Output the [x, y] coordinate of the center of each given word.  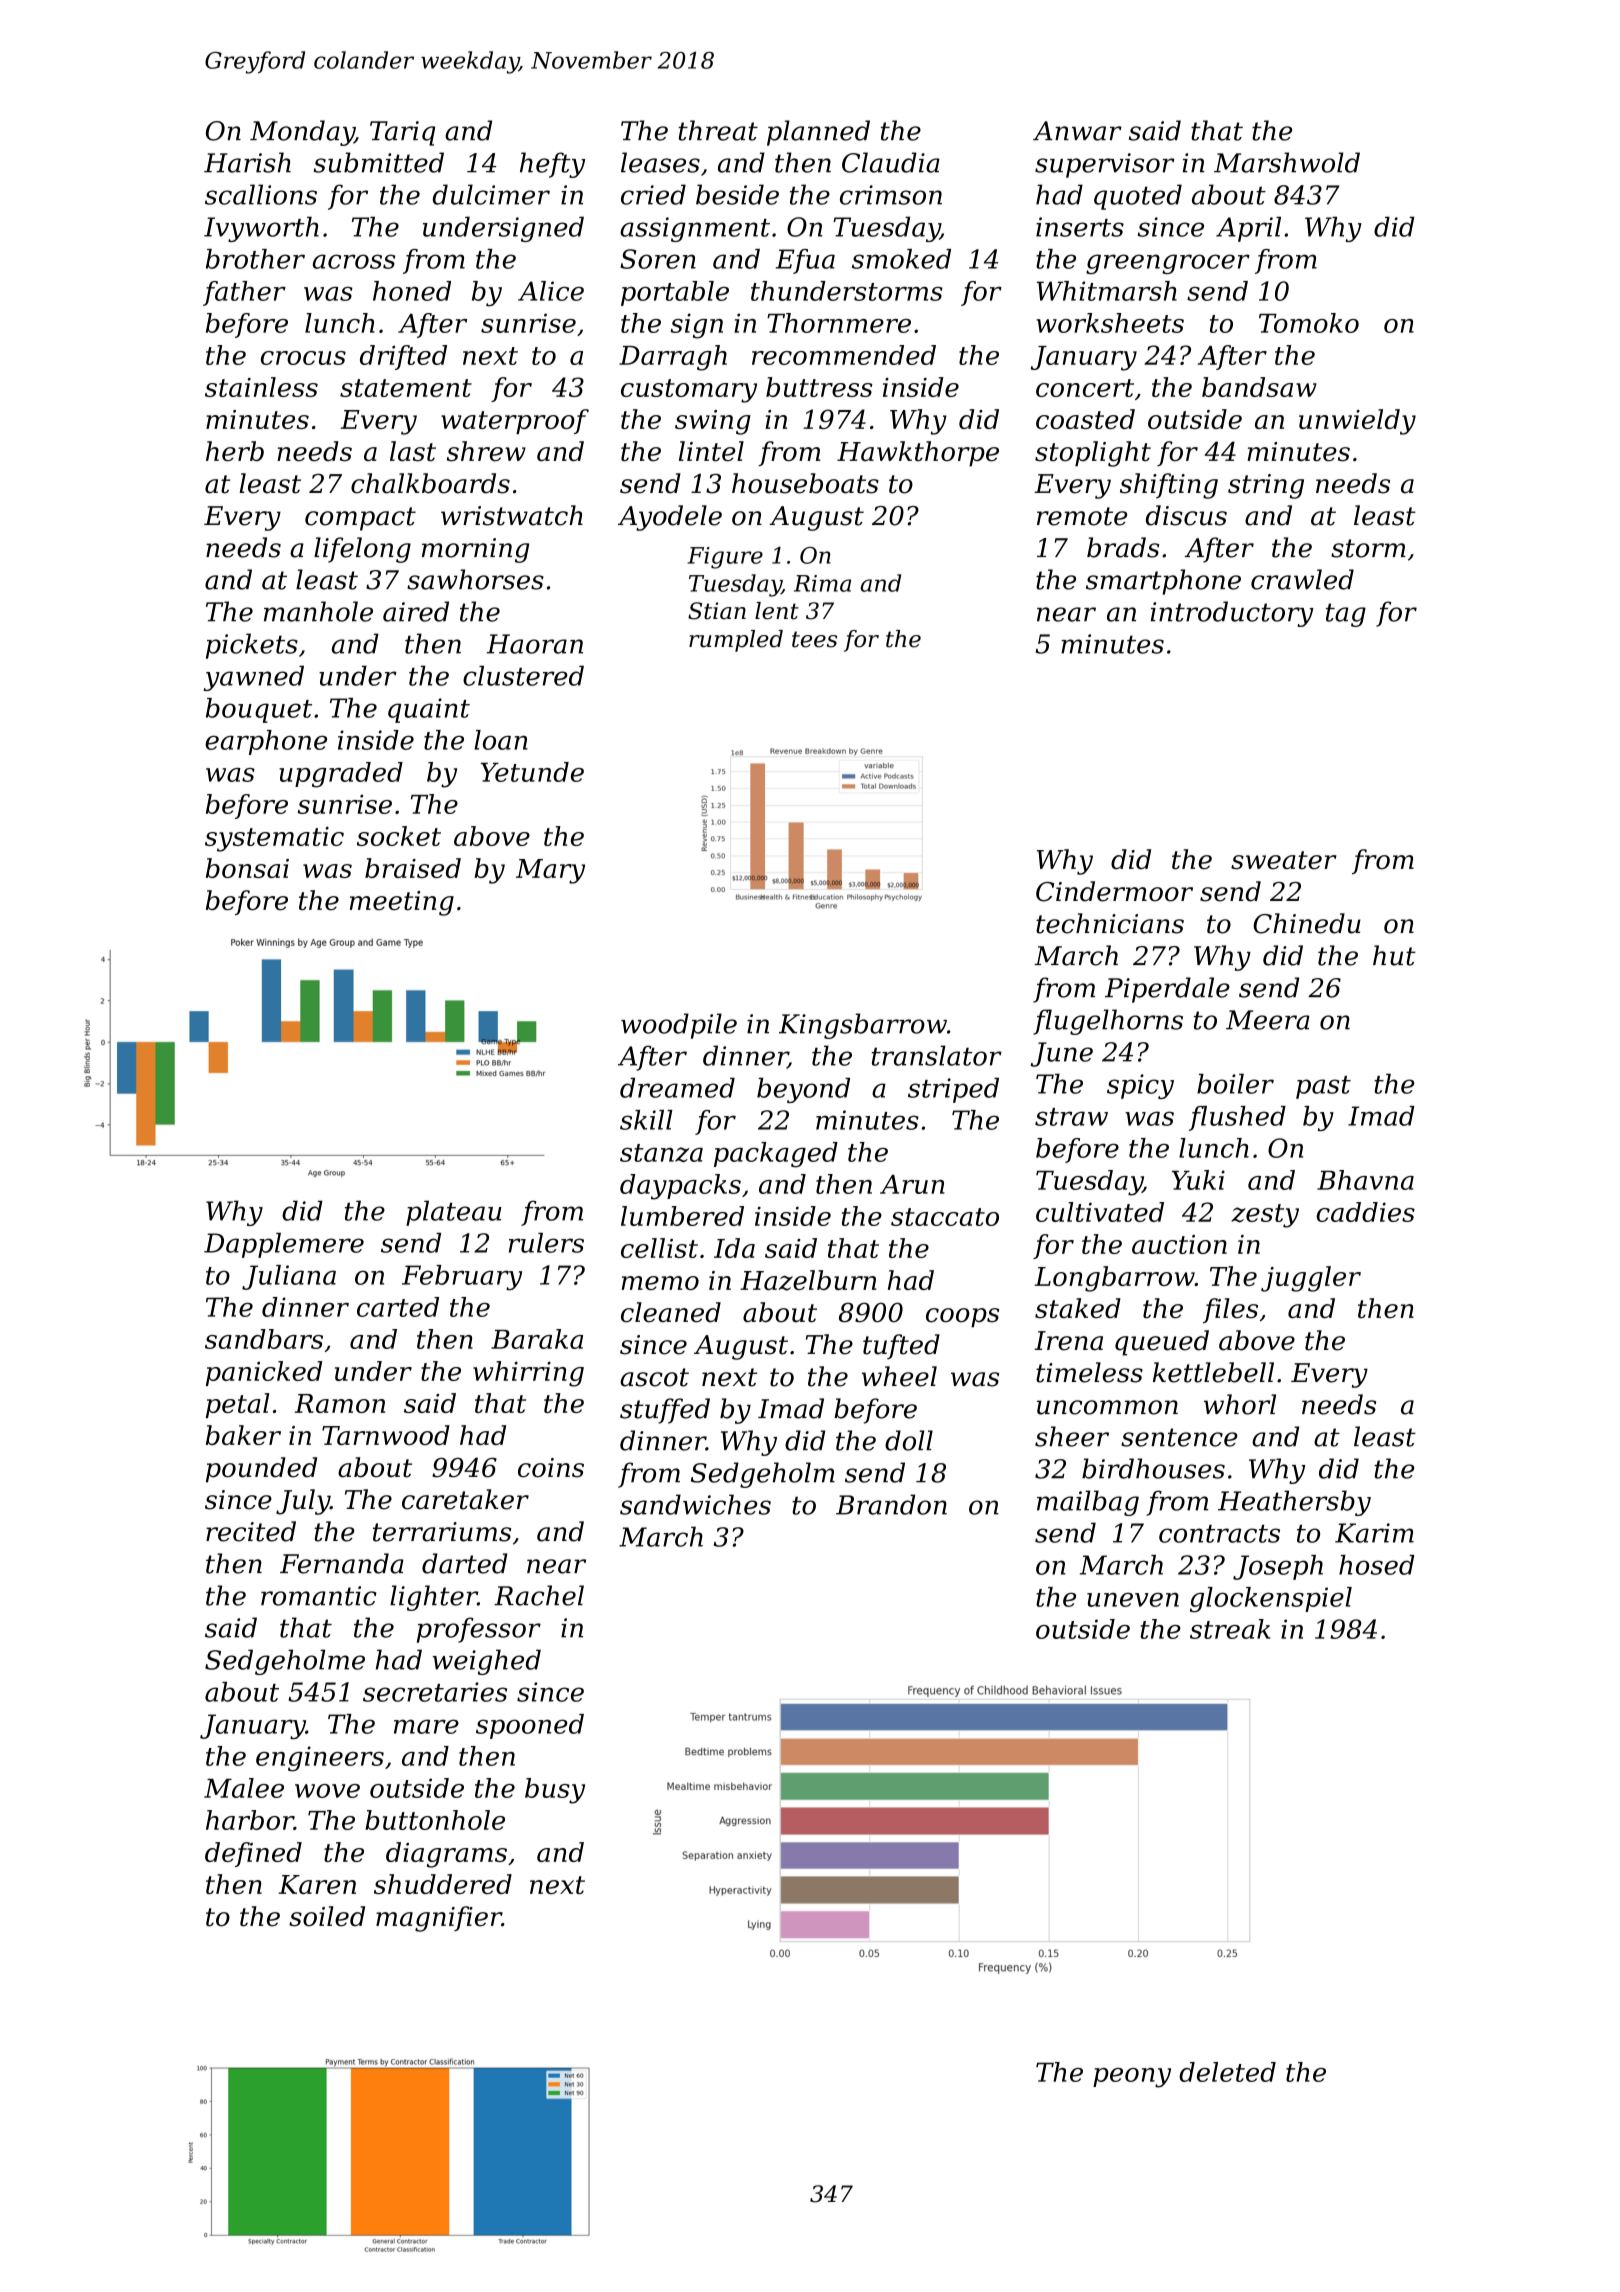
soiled [327, 1916]
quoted [1138, 197]
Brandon [891, 1504]
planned [818, 133]
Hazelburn [808, 1280]
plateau [454, 1213]
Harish [247, 162]
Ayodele [670, 518]
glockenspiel [1271, 1600]
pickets [252, 646]
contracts [1219, 1534]
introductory [1232, 614]
